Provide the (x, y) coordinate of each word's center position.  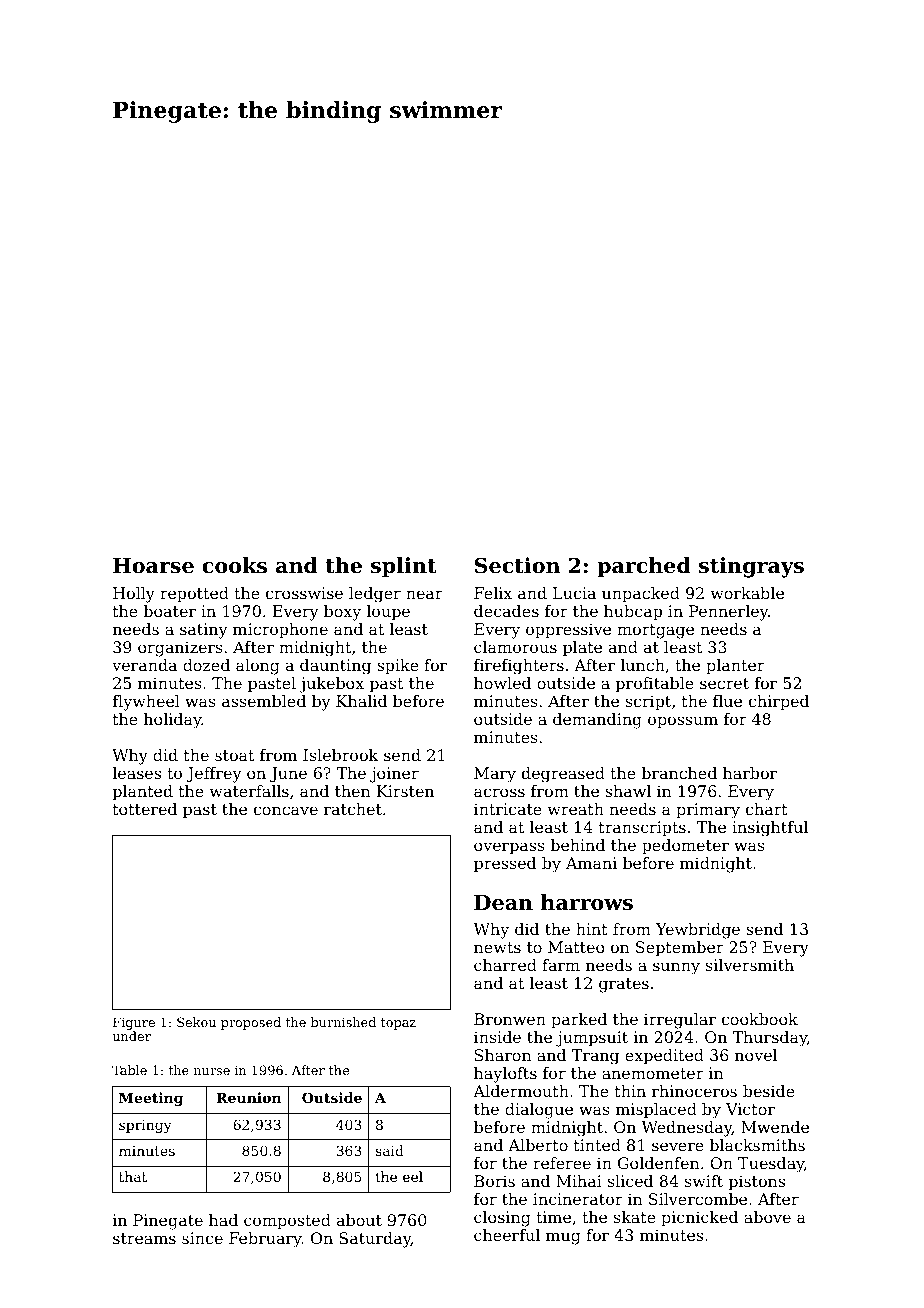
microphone (280, 631)
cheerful (507, 1235)
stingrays (751, 567)
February (265, 1240)
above (767, 1217)
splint (404, 567)
